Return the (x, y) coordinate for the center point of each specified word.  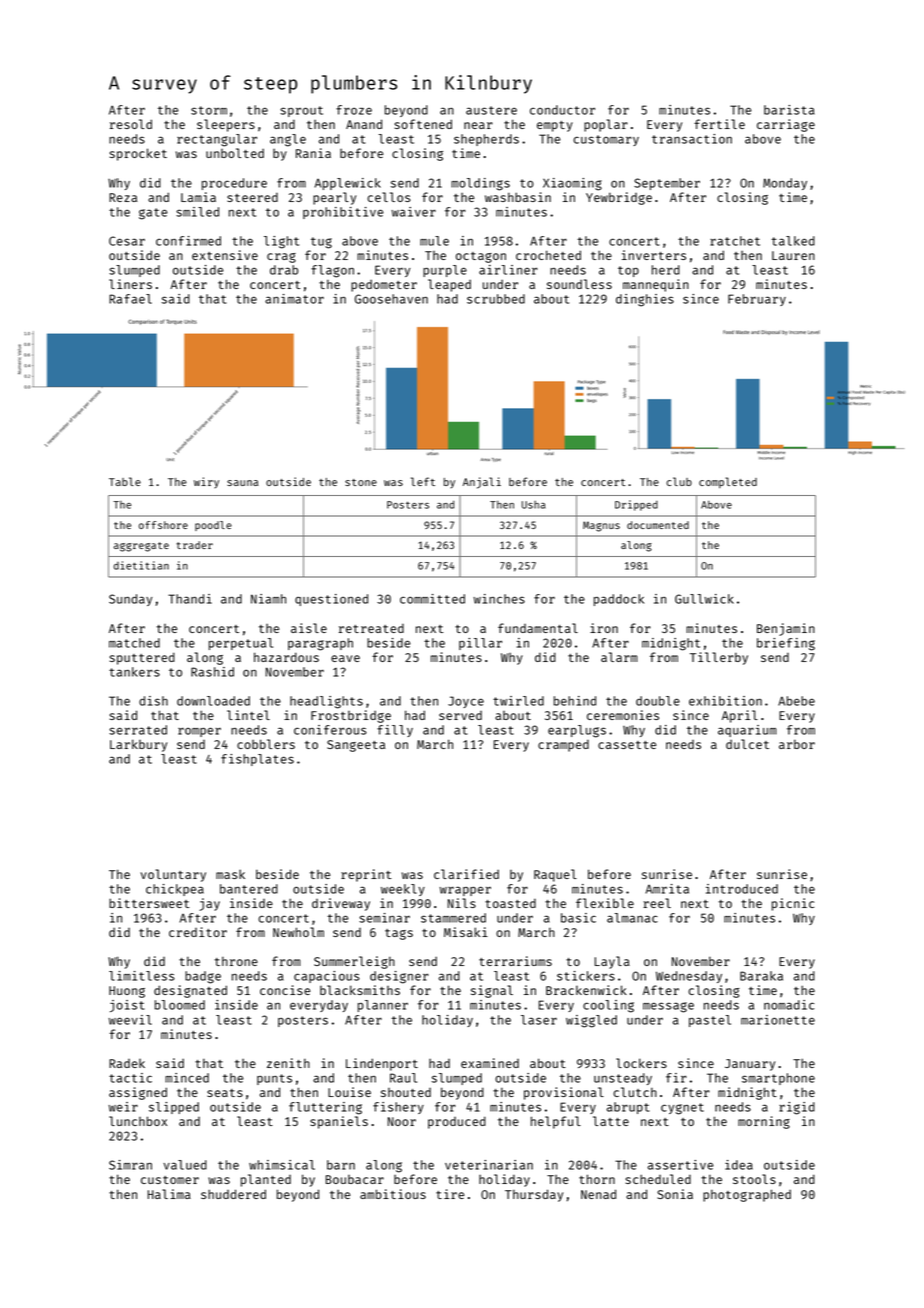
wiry (206, 482)
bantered (249, 889)
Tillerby (719, 658)
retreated (371, 628)
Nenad (598, 1194)
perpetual (241, 644)
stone (361, 482)
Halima (169, 1194)
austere (491, 110)
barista (789, 110)
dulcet (747, 744)
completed (728, 482)
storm (209, 110)
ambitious (393, 1194)
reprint (366, 875)
